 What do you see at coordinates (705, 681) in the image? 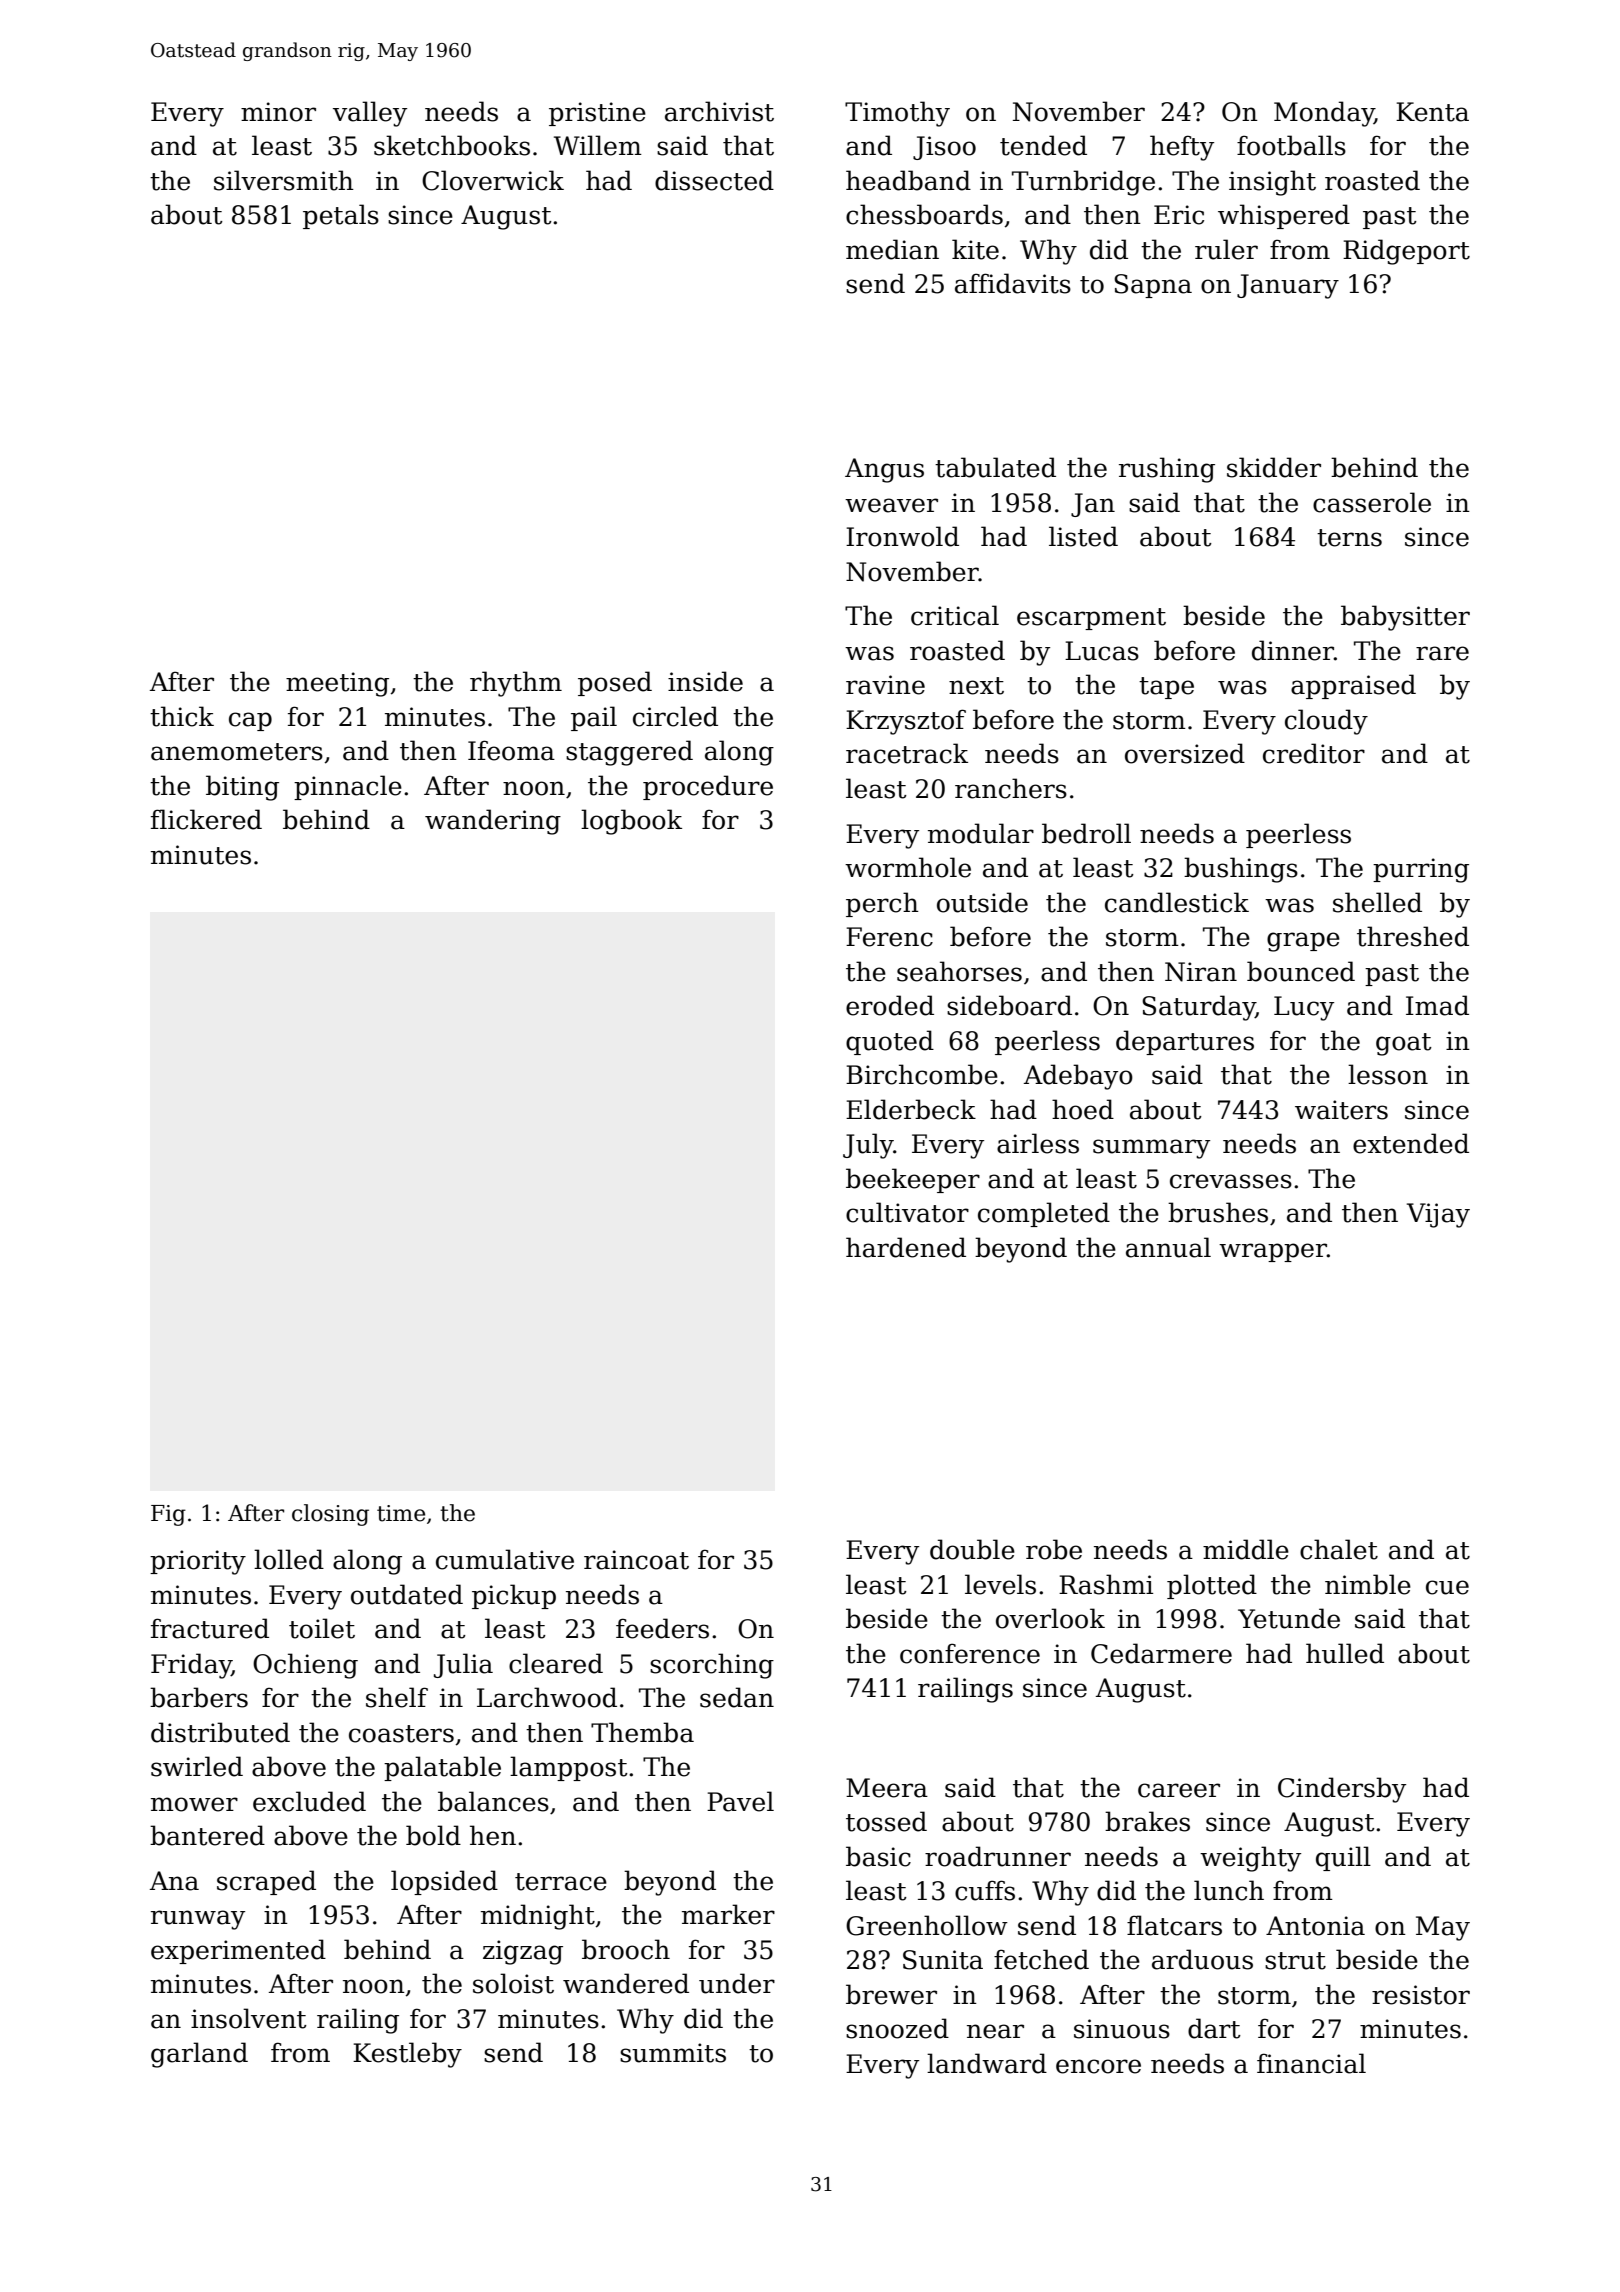
I see `inside` at bounding box center [705, 681].
